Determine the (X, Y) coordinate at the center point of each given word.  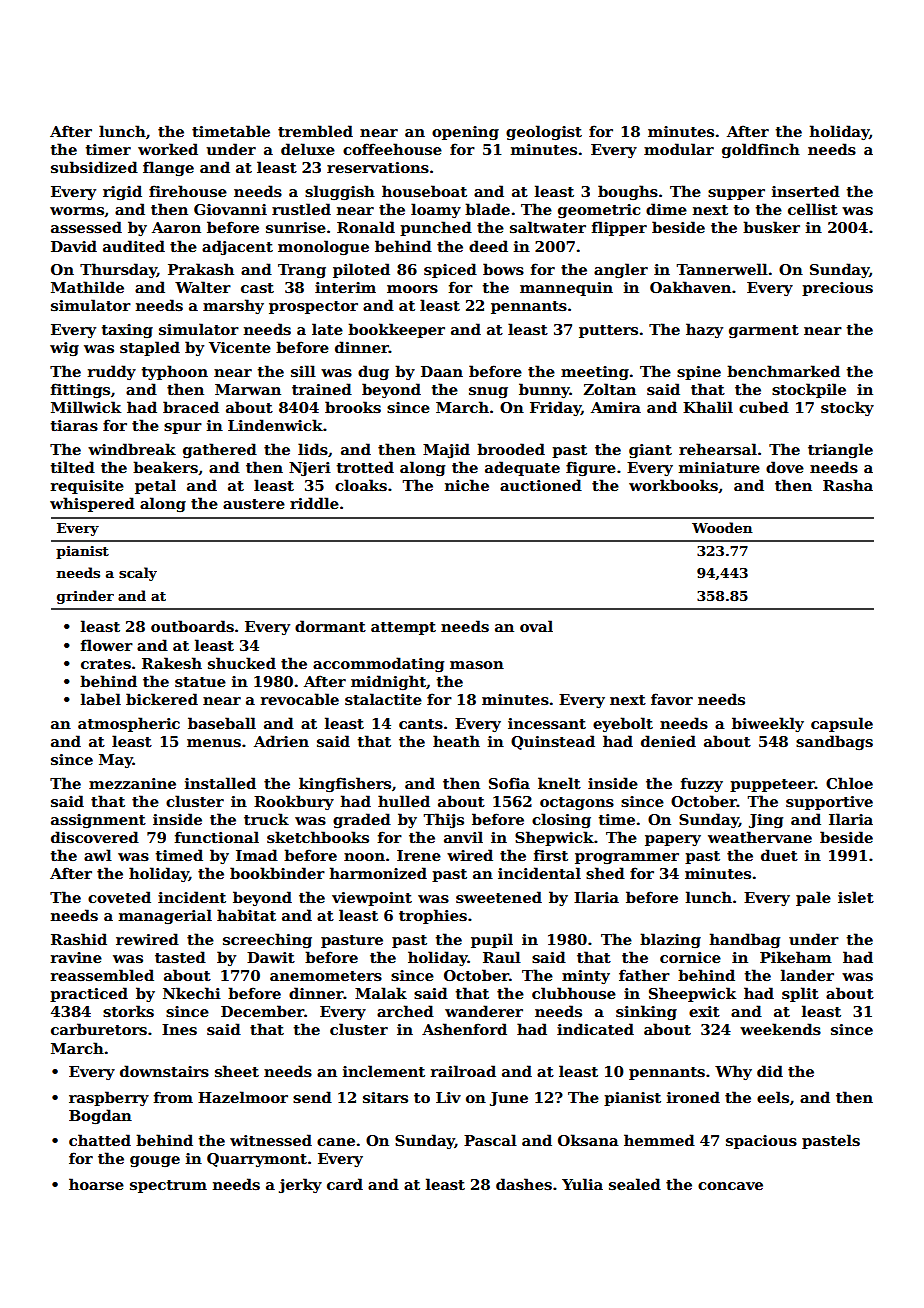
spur (183, 428)
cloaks (361, 485)
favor (672, 699)
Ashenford (464, 1029)
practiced (89, 994)
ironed (693, 1097)
